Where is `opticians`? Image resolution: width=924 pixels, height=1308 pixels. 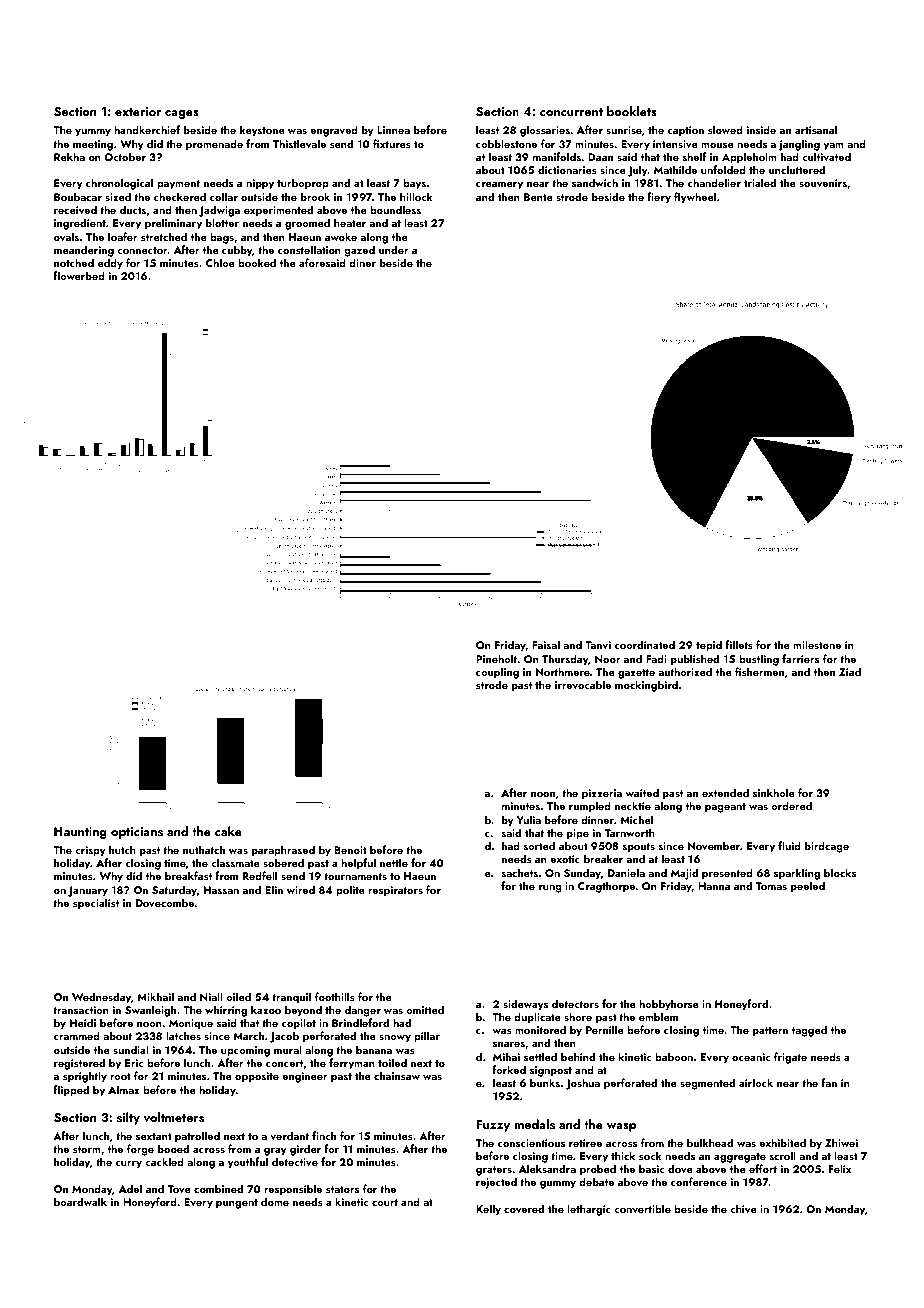
opticians is located at coordinates (137, 833).
